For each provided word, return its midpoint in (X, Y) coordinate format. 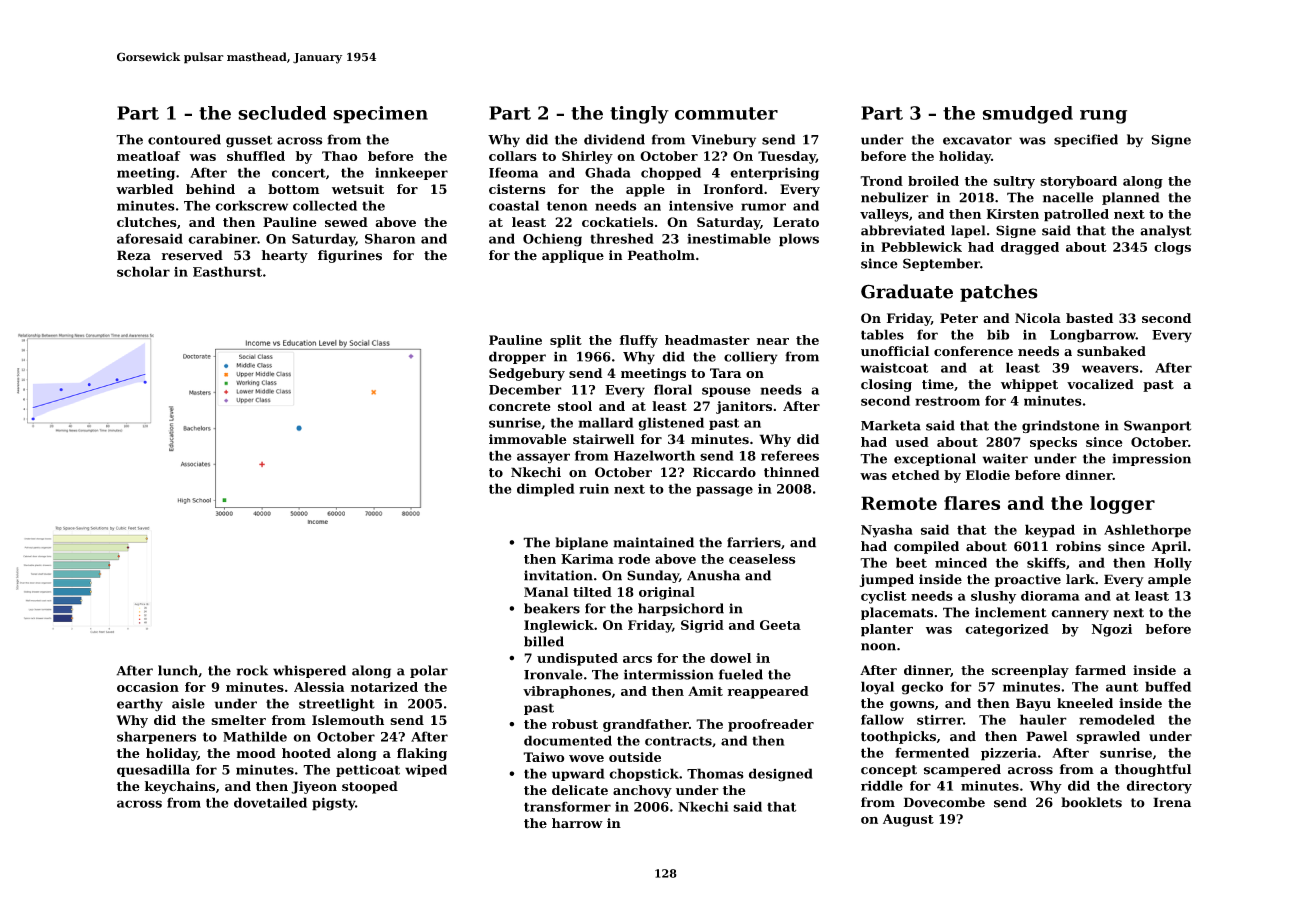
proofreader (771, 725)
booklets (1091, 802)
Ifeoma (513, 172)
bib (998, 334)
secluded (282, 113)
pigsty (333, 804)
